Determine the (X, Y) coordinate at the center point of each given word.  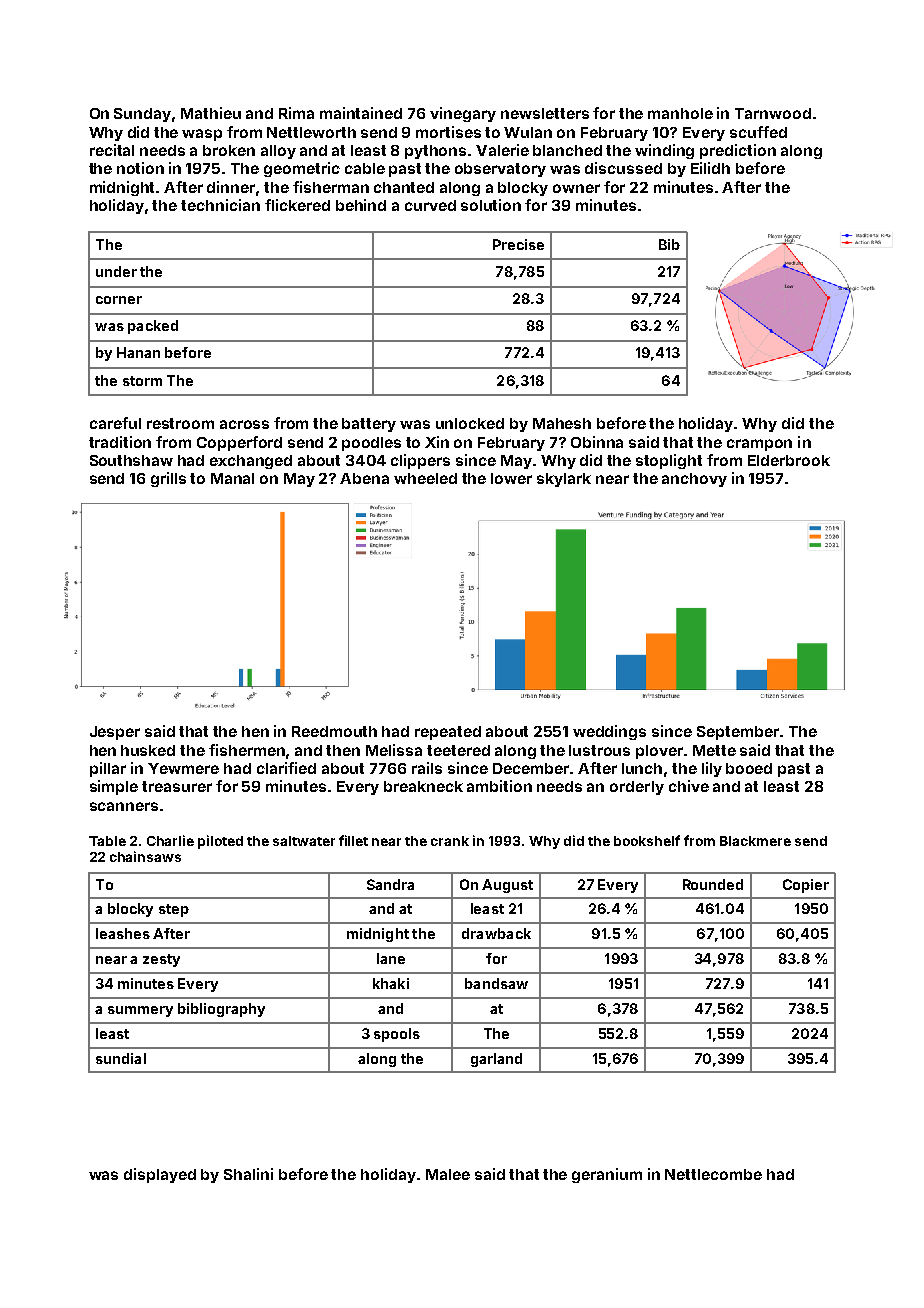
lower (511, 478)
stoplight (669, 461)
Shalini (248, 1174)
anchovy (694, 480)
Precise (518, 244)
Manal (232, 478)
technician (220, 205)
